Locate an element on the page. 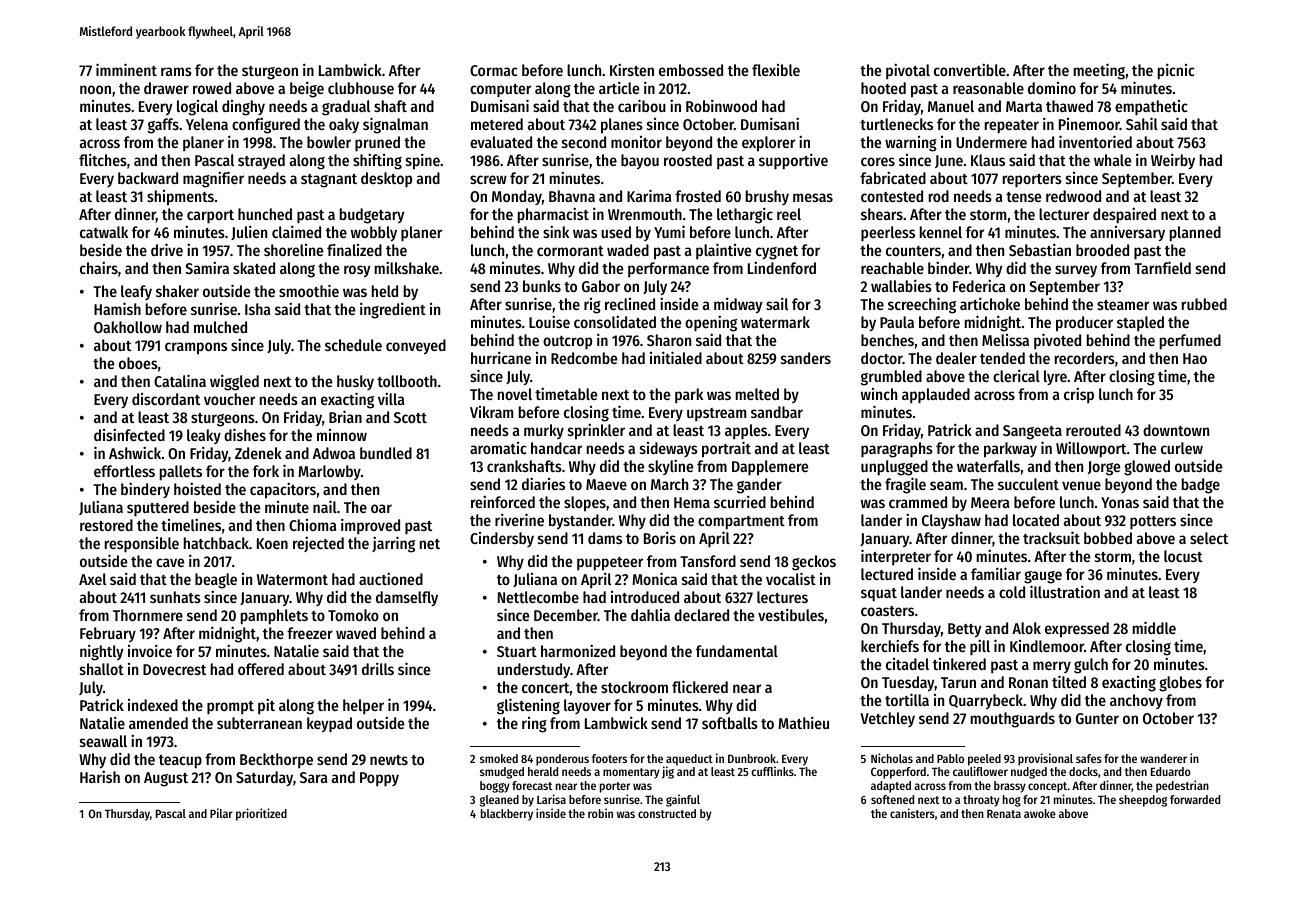 Image resolution: width=1308 pixels, height=924 pixels. husky is located at coordinates (355, 382).
